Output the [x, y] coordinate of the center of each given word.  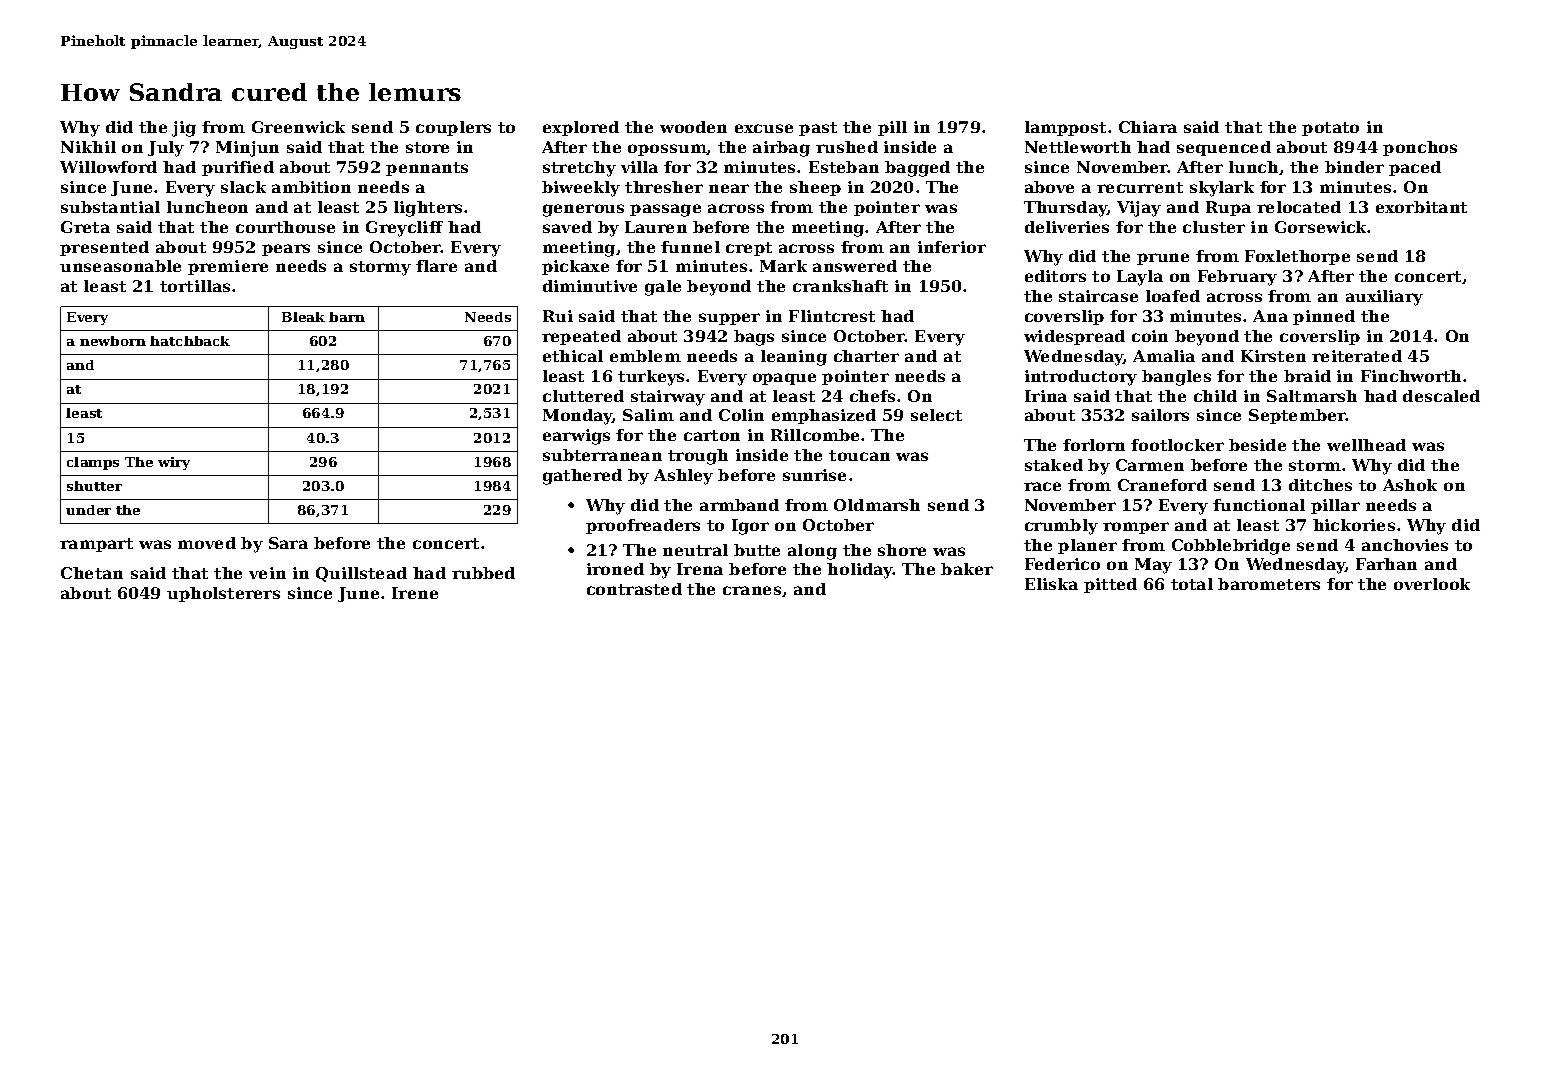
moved [207, 543]
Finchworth [1411, 376]
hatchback [190, 341]
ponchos [1420, 148]
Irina [1046, 396]
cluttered [583, 396]
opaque [784, 379]
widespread [1074, 337]
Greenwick [298, 127]
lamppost [1065, 128]
